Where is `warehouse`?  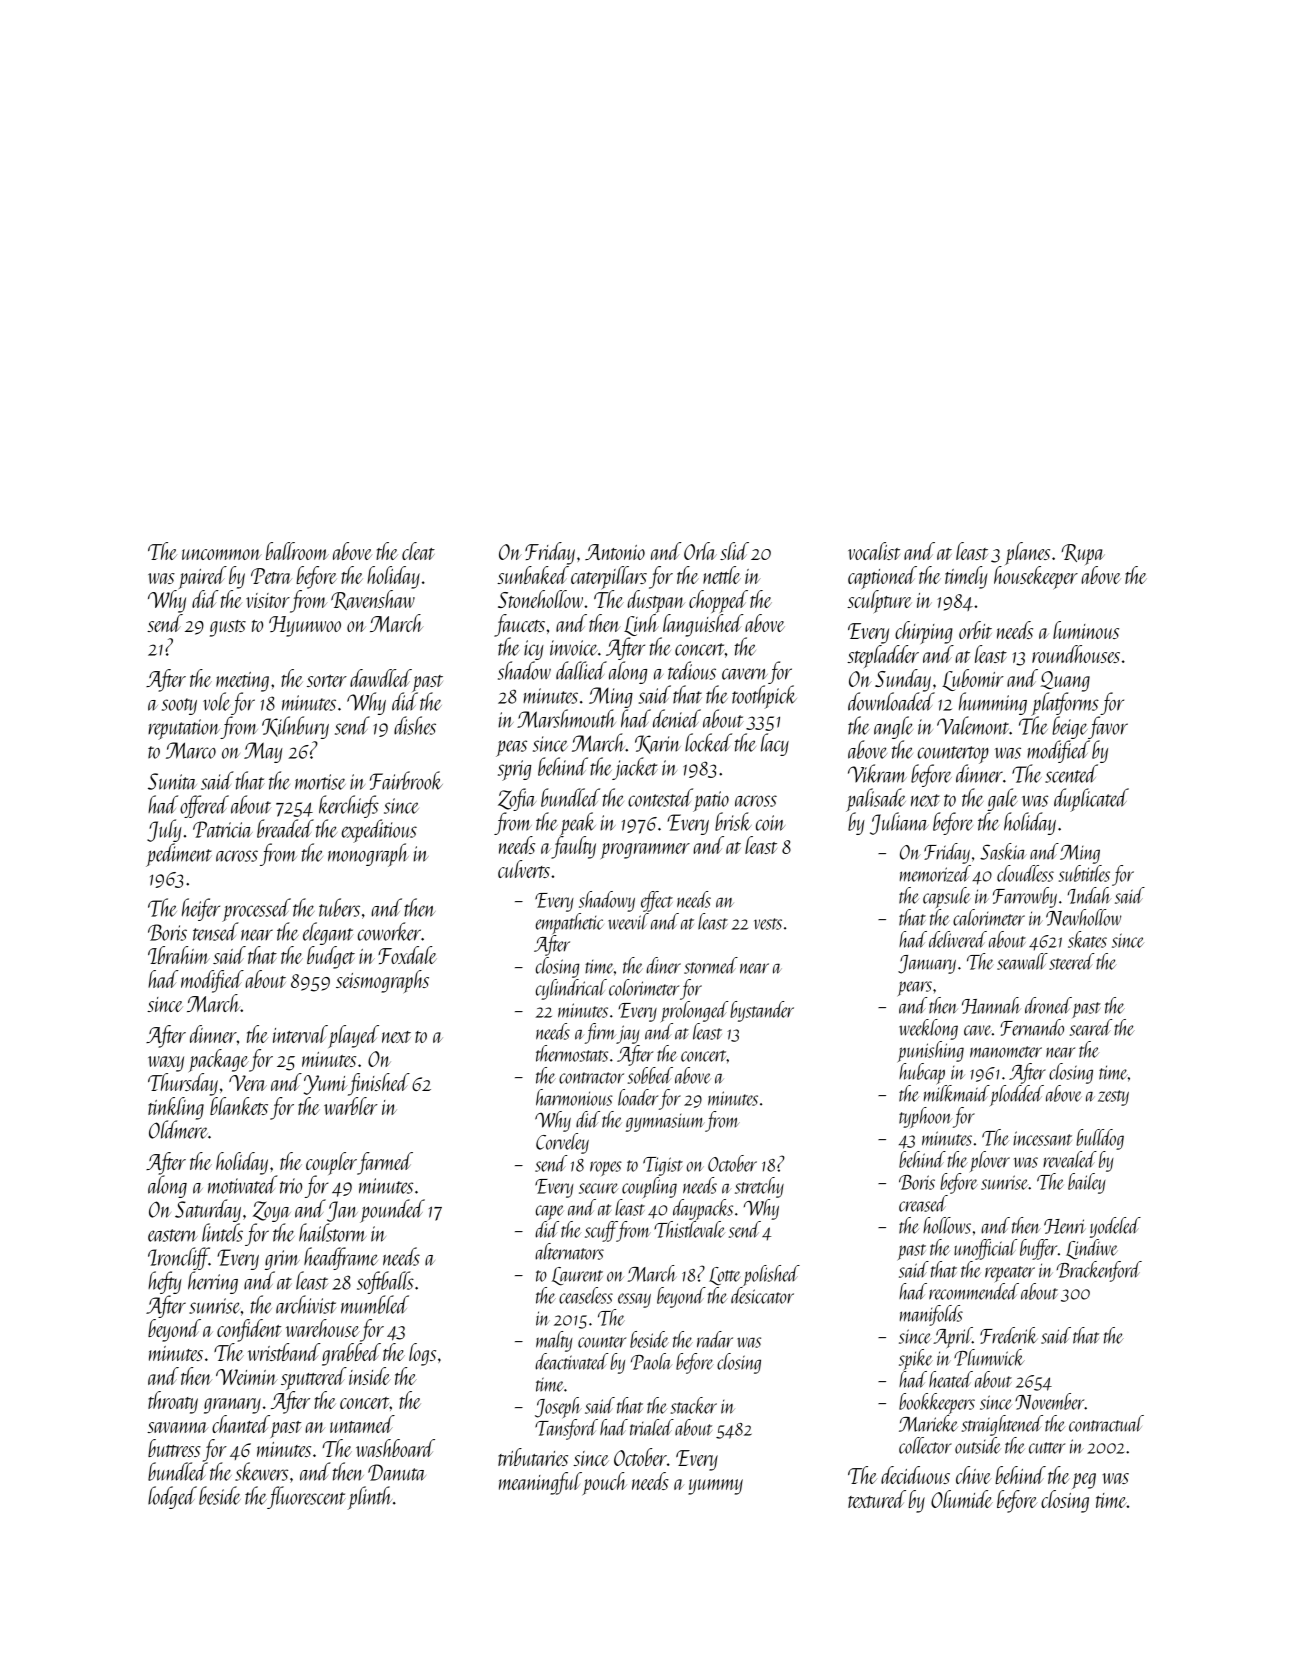
warehouse is located at coordinates (323, 1328).
